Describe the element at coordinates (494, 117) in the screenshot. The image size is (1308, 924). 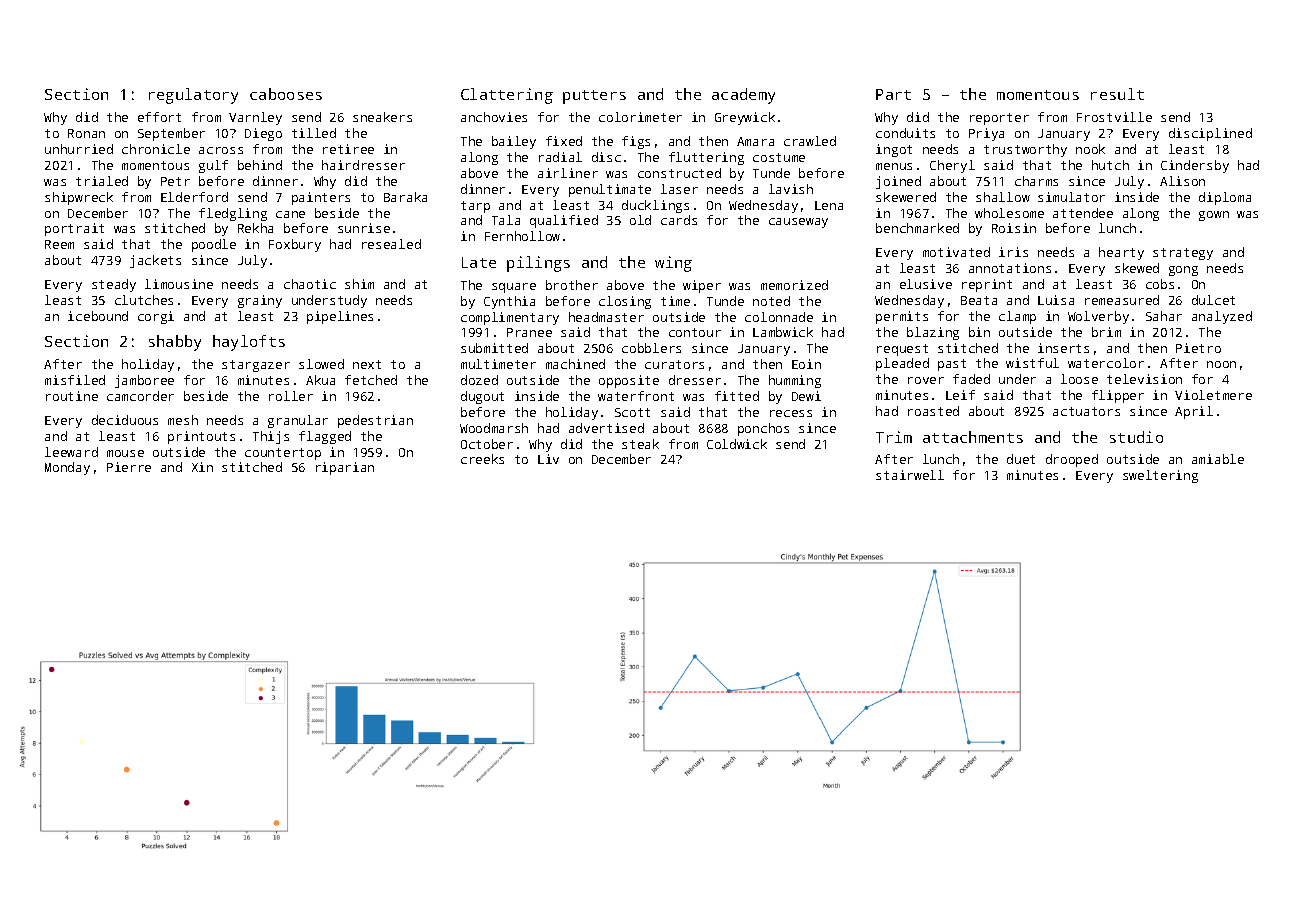
I see `anchovies` at that location.
